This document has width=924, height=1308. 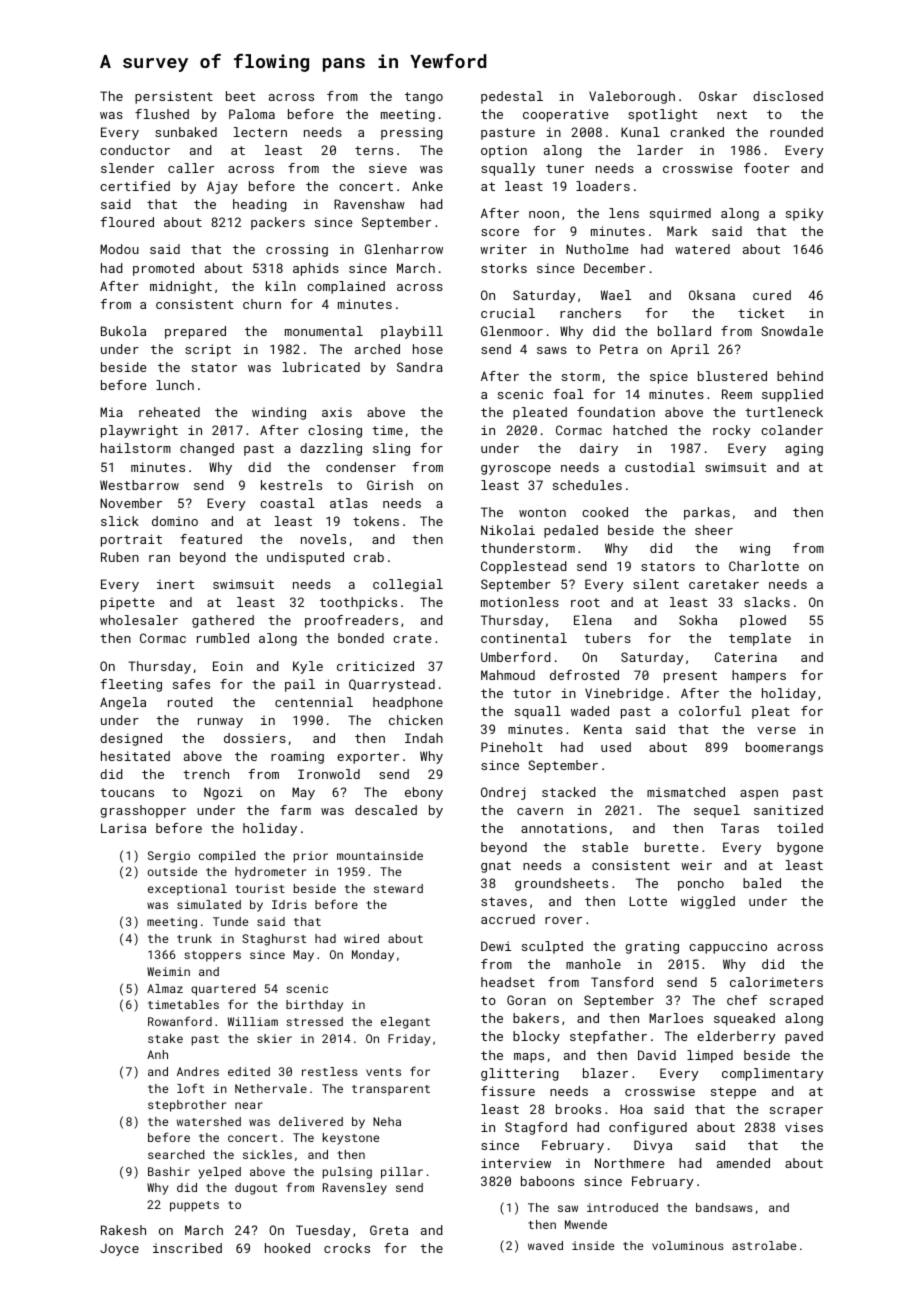 I want to click on Ondrej, so click(x=503, y=793).
